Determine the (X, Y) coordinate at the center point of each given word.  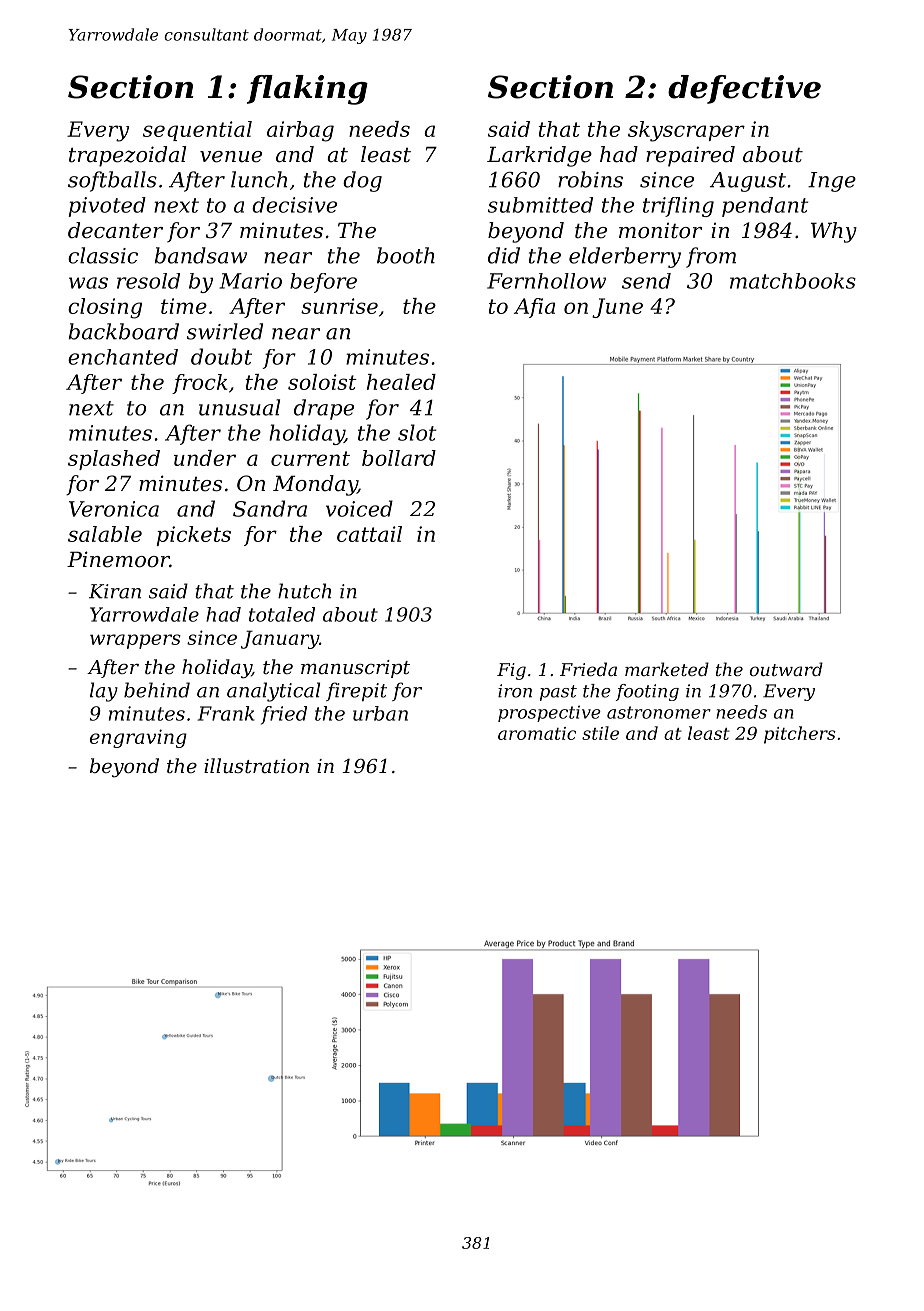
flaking (307, 90)
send (646, 281)
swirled (225, 331)
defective (744, 89)
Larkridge (539, 156)
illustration (256, 765)
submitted (540, 205)
